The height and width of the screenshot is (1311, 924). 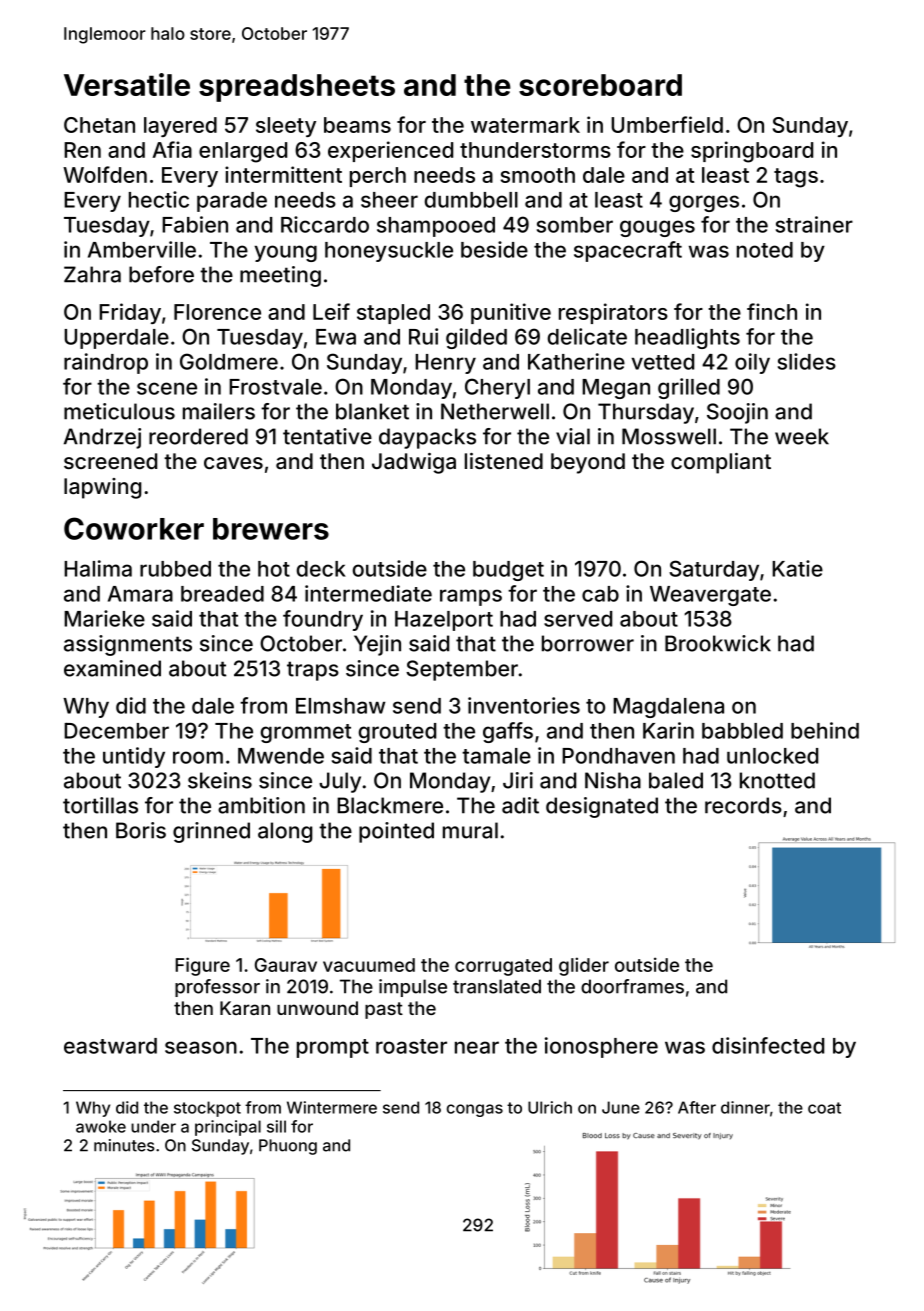 I want to click on Brookwick, so click(x=718, y=643).
